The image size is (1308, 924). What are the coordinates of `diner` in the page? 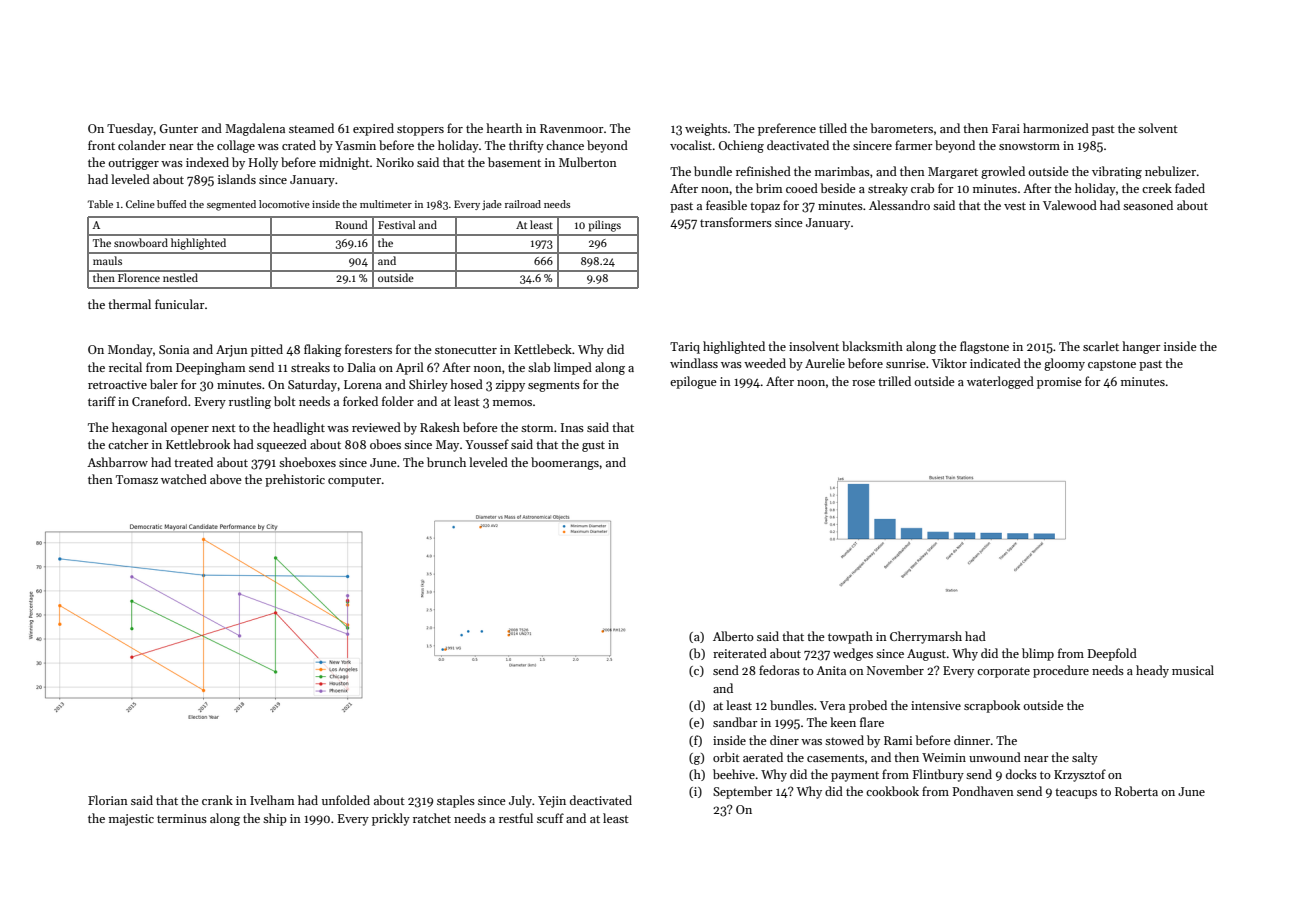 It's located at (784, 740).
